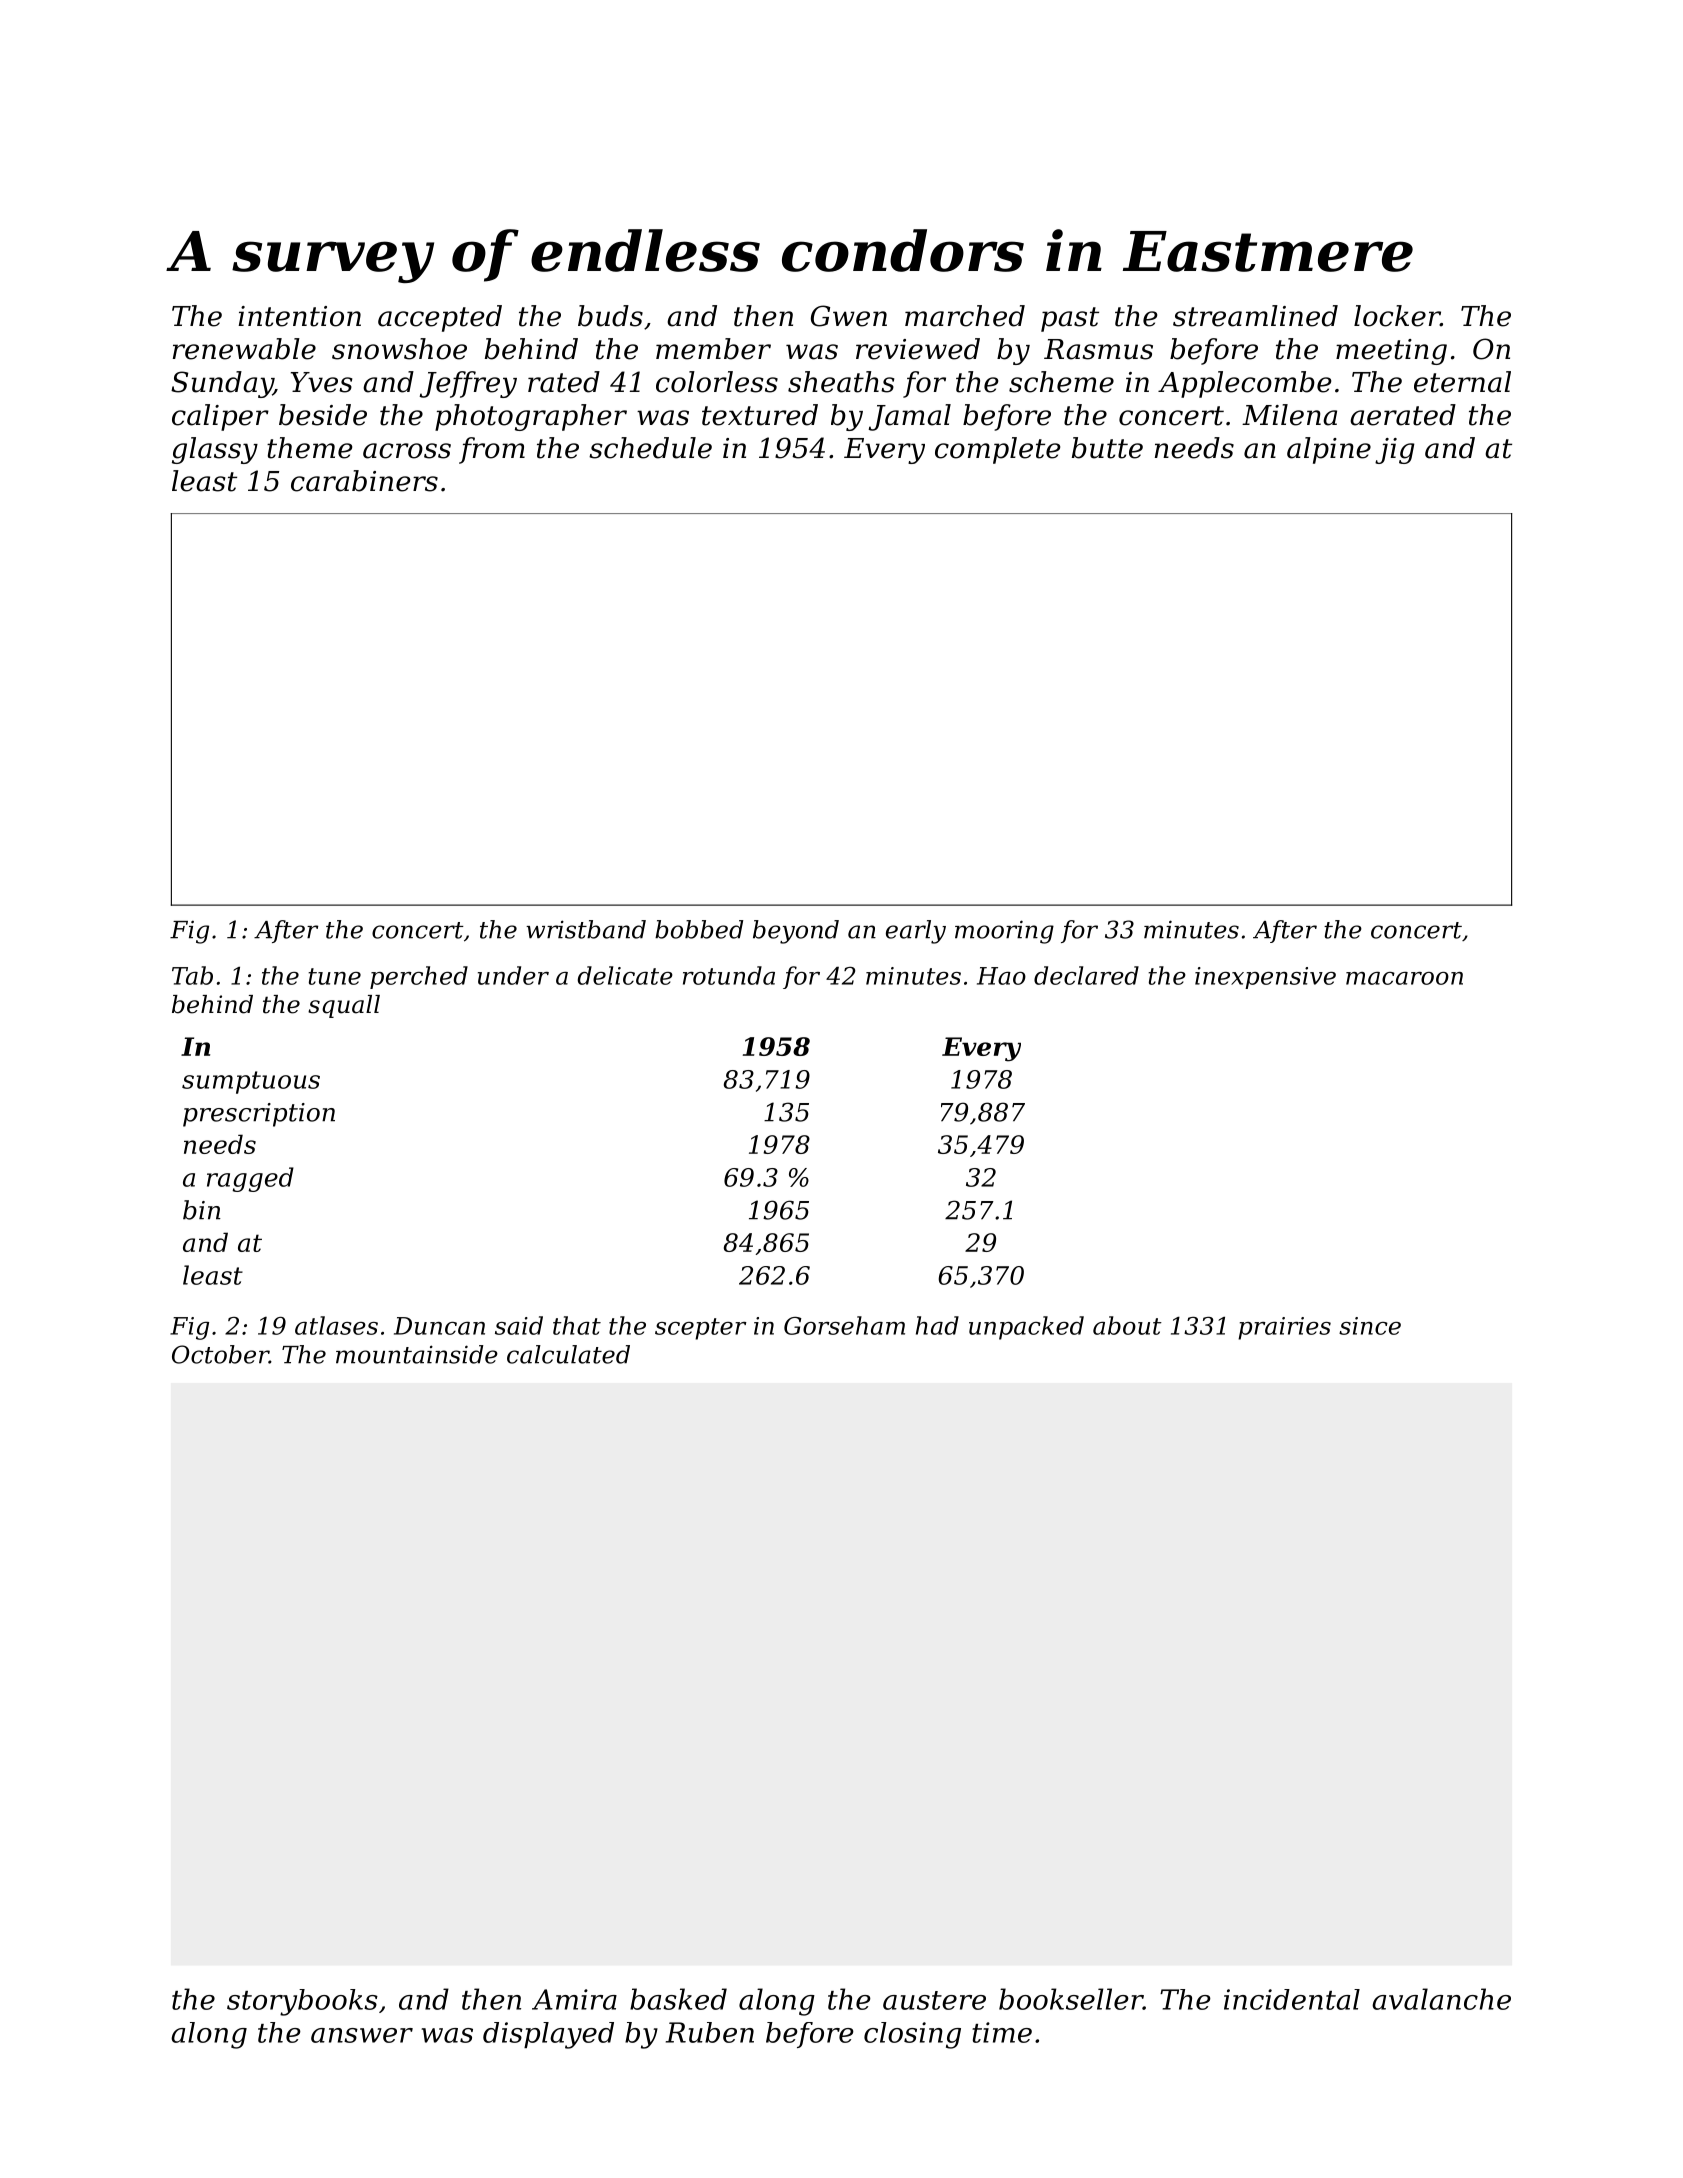 The image size is (1683, 2178). I want to click on had, so click(937, 1325).
